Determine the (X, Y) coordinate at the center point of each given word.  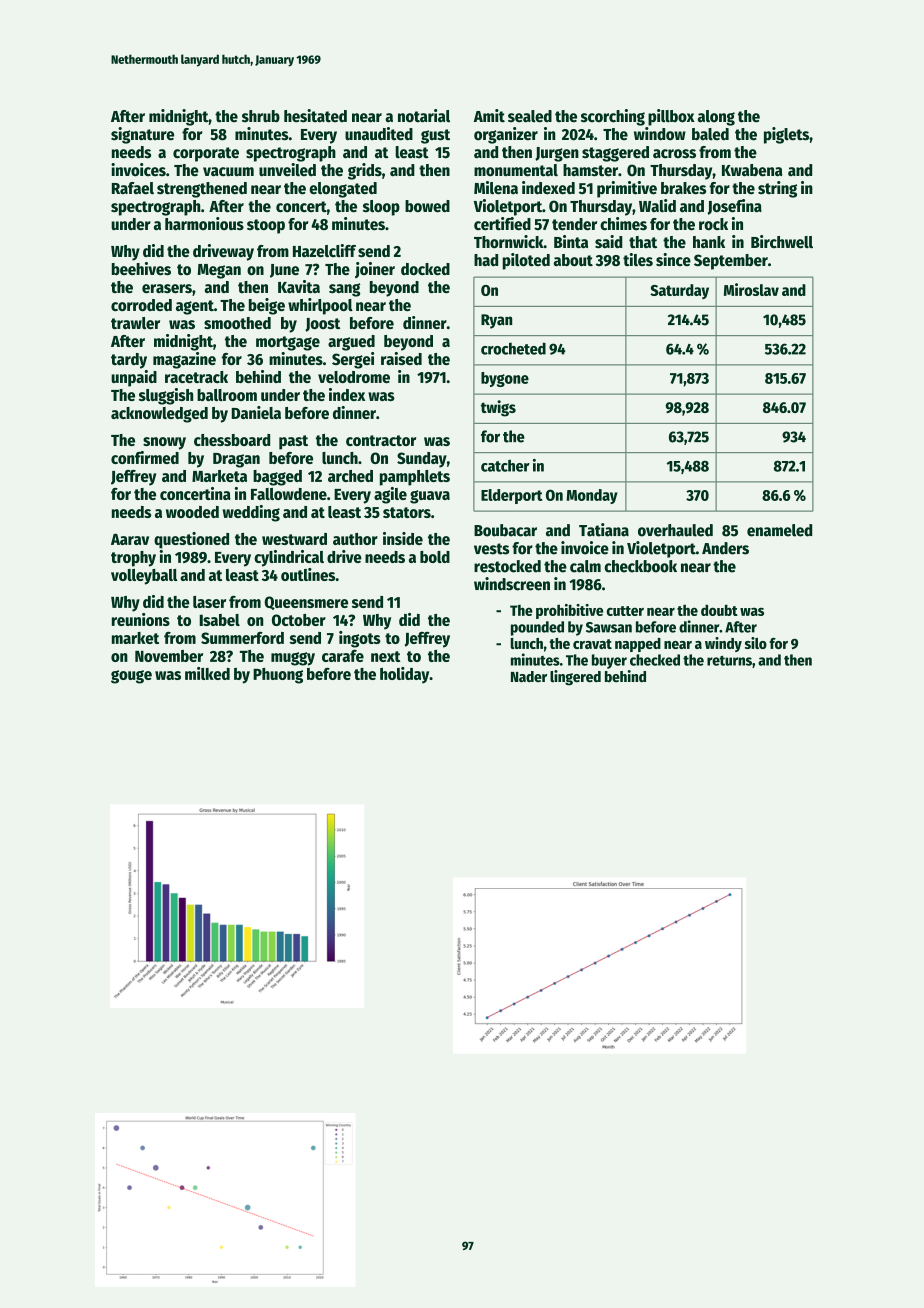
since (673, 259)
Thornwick (509, 241)
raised (401, 358)
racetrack (196, 377)
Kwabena (752, 170)
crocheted (513, 348)
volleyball (144, 577)
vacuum (228, 172)
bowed (427, 206)
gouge (131, 677)
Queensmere (306, 603)
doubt (719, 610)
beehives (141, 268)
